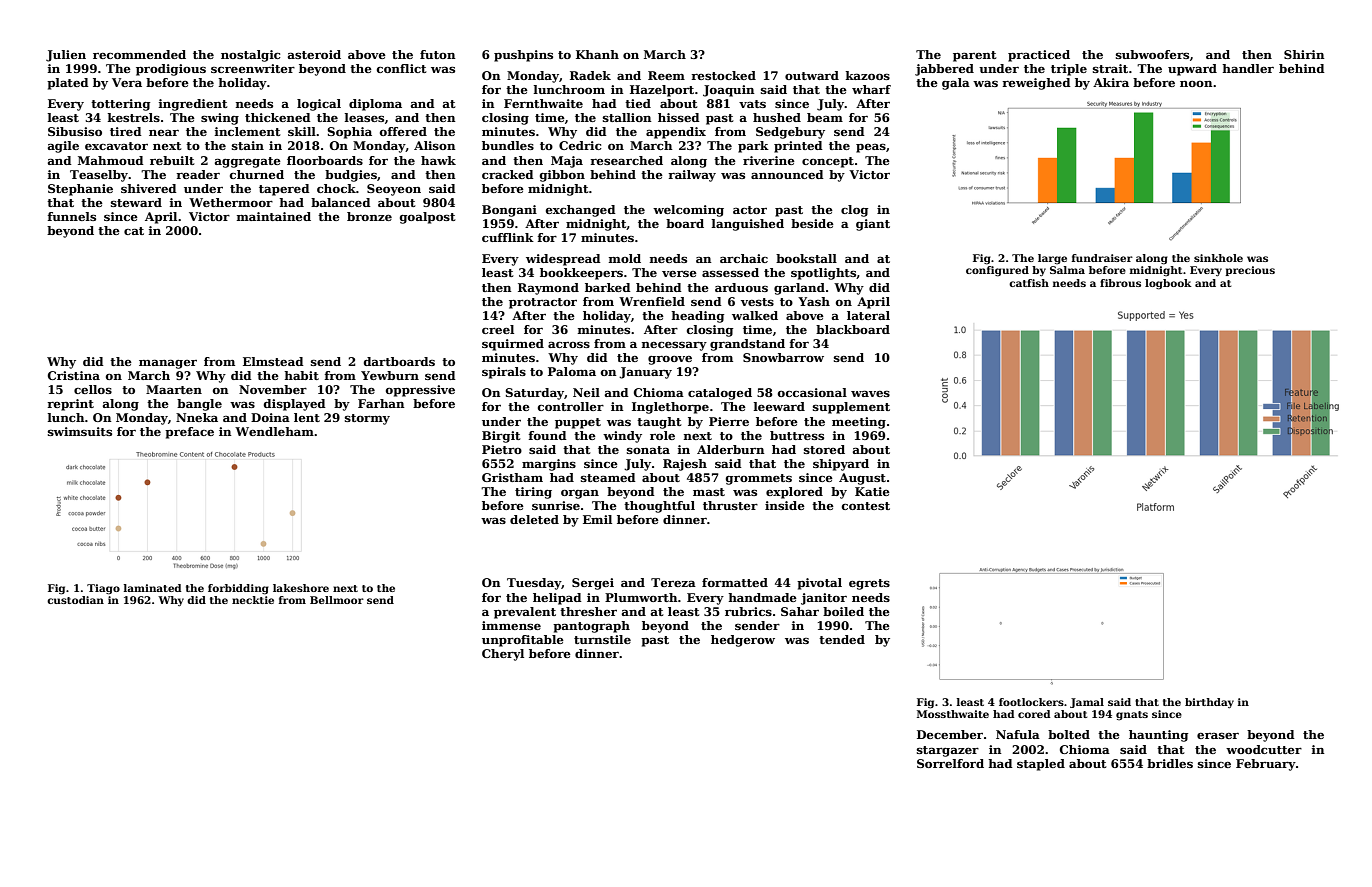  Describe the element at coordinates (273, 361) in the screenshot. I see `Elmstead` at that location.
